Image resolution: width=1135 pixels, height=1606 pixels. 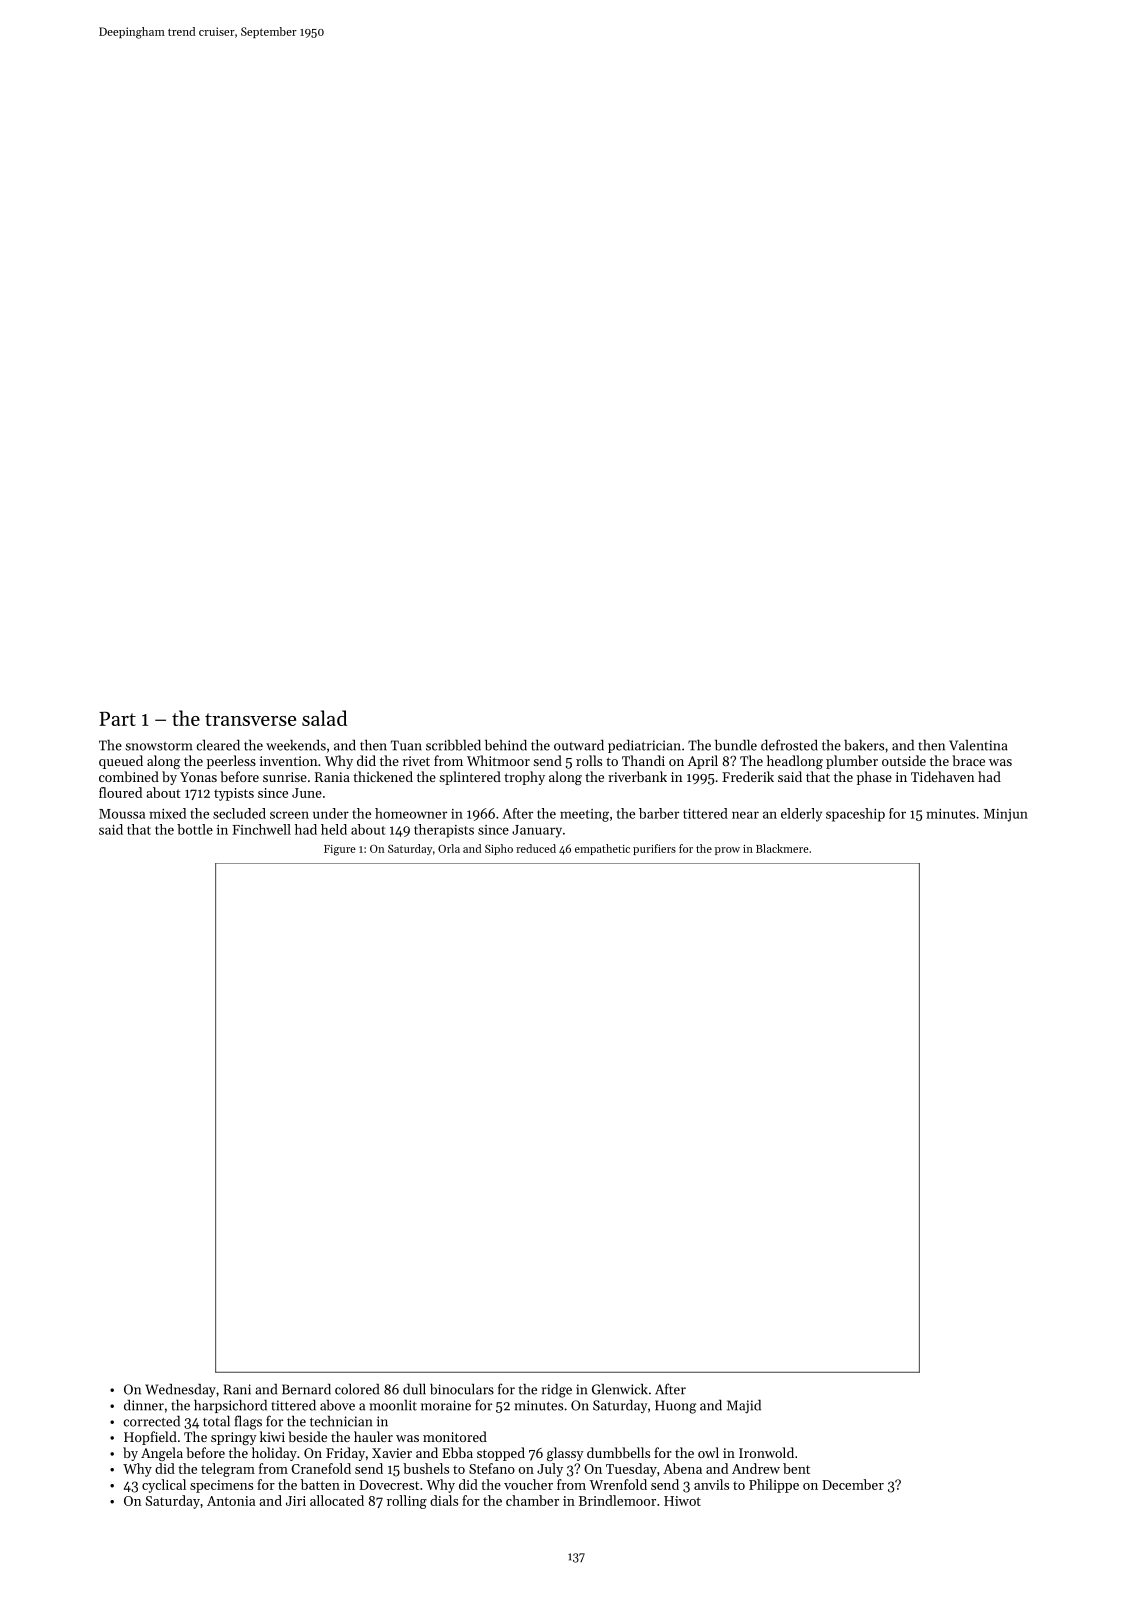 I want to click on above, so click(x=337, y=1405).
